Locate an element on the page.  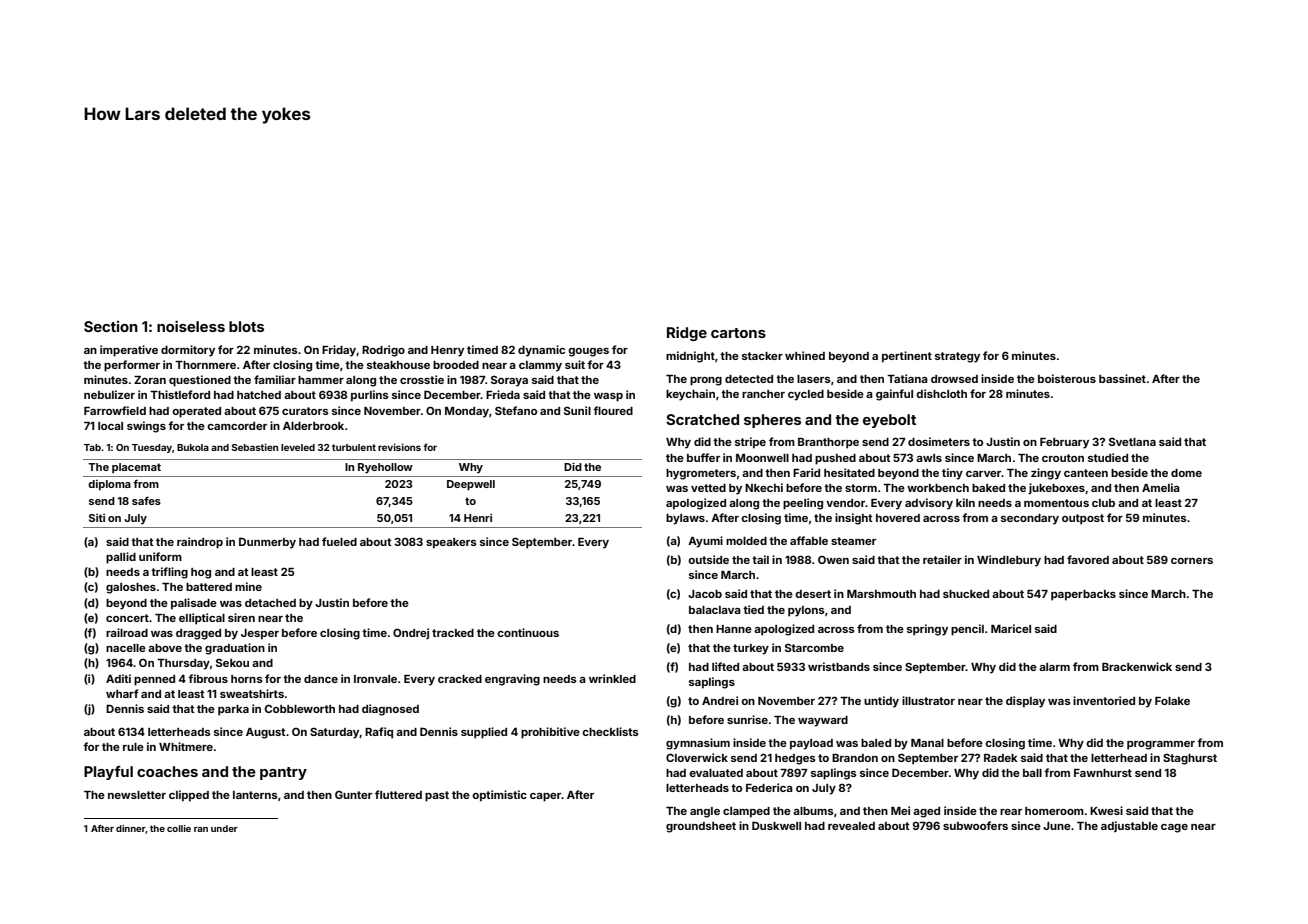
fueled is located at coordinates (339, 541).
